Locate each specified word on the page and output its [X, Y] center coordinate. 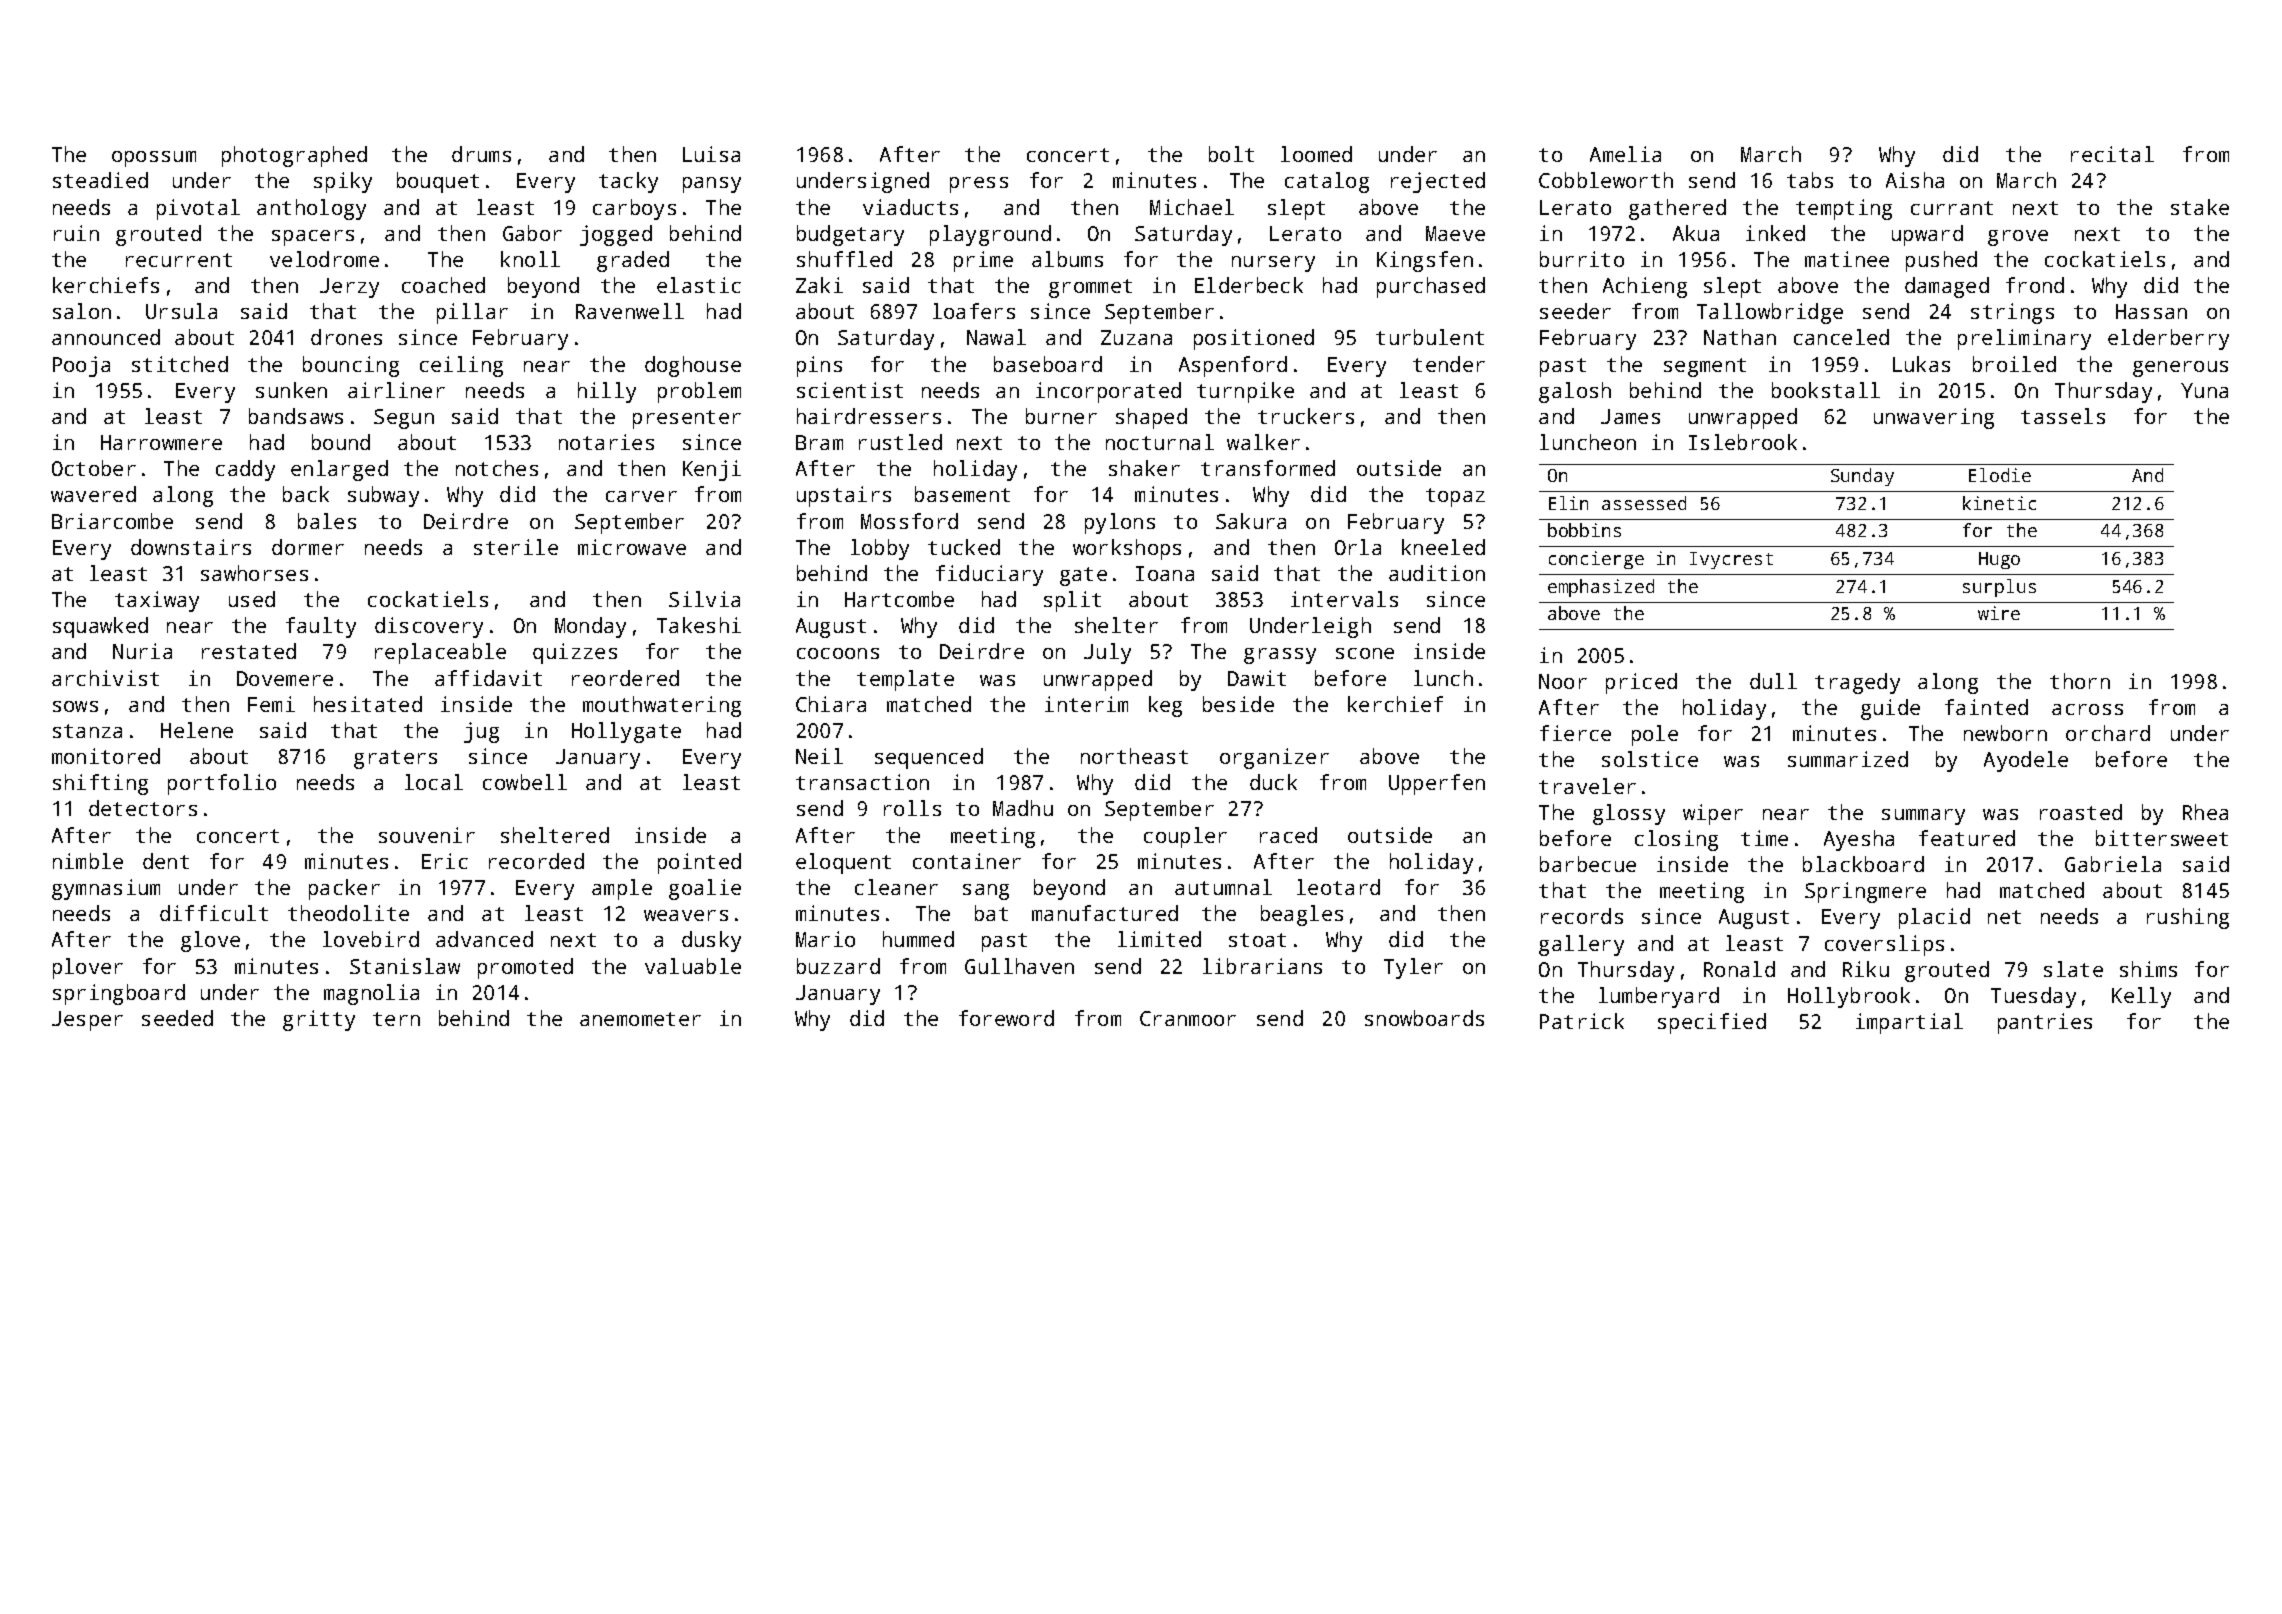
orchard [2108, 733]
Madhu [1023, 808]
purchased [1431, 287]
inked [1775, 233]
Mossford [909, 521]
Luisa [711, 154]
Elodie [2000, 475]
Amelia [1625, 154]
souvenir [427, 835]
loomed [1316, 154]
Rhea [2205, 812]
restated [249, 651]
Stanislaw [405, 966]
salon [82, 311]
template [905, 680]
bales [327, 521]
